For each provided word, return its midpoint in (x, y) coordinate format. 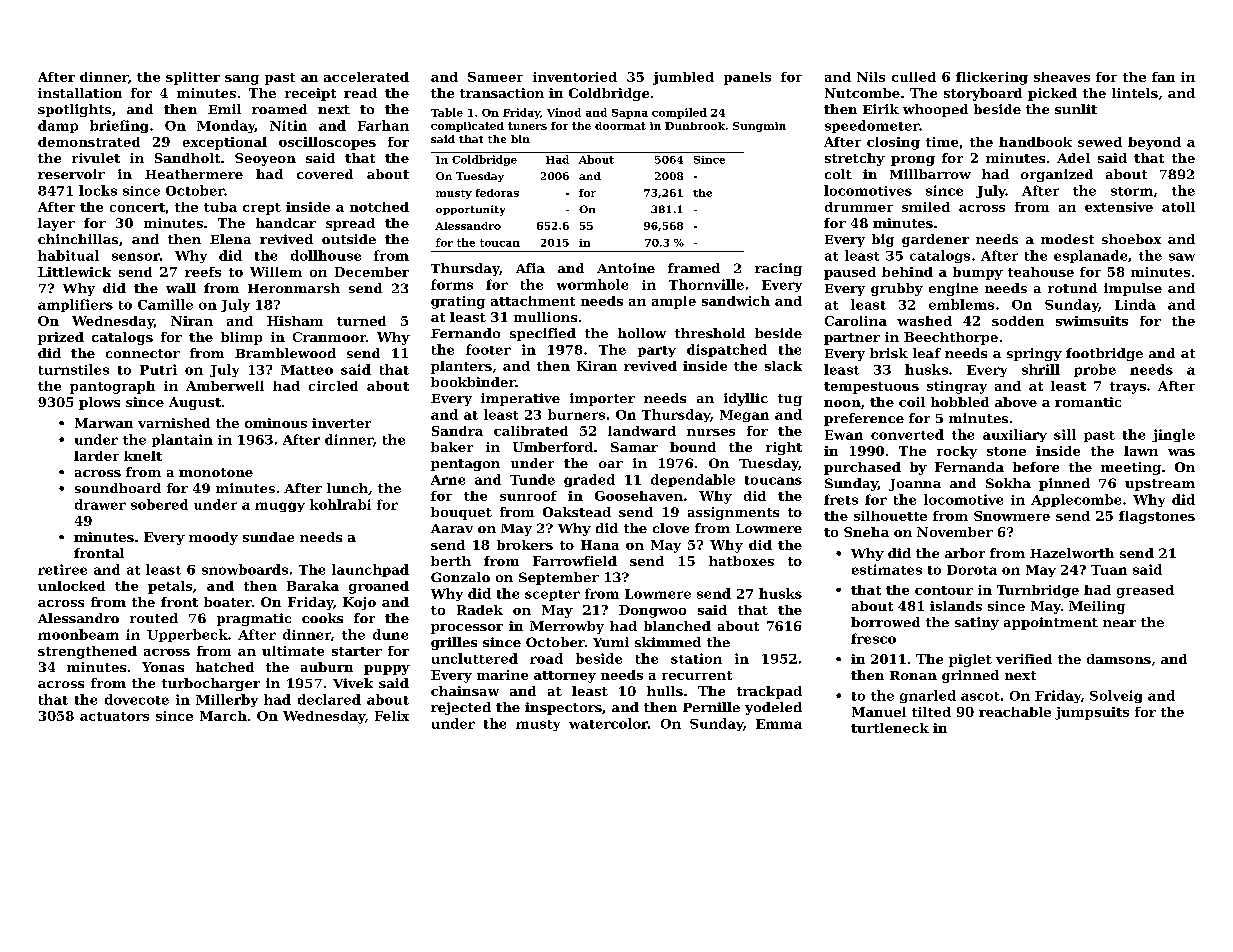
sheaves (1062, 77)
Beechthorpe (951, 338)
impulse (1133, 289)
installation (80, 93)
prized (61, 338)
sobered (159, 504)
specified (543, 334)
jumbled (683, 78)
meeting (1131, 468)
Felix (392, 716)
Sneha (866, 532)
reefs (203, 272)
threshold (710, 333)
